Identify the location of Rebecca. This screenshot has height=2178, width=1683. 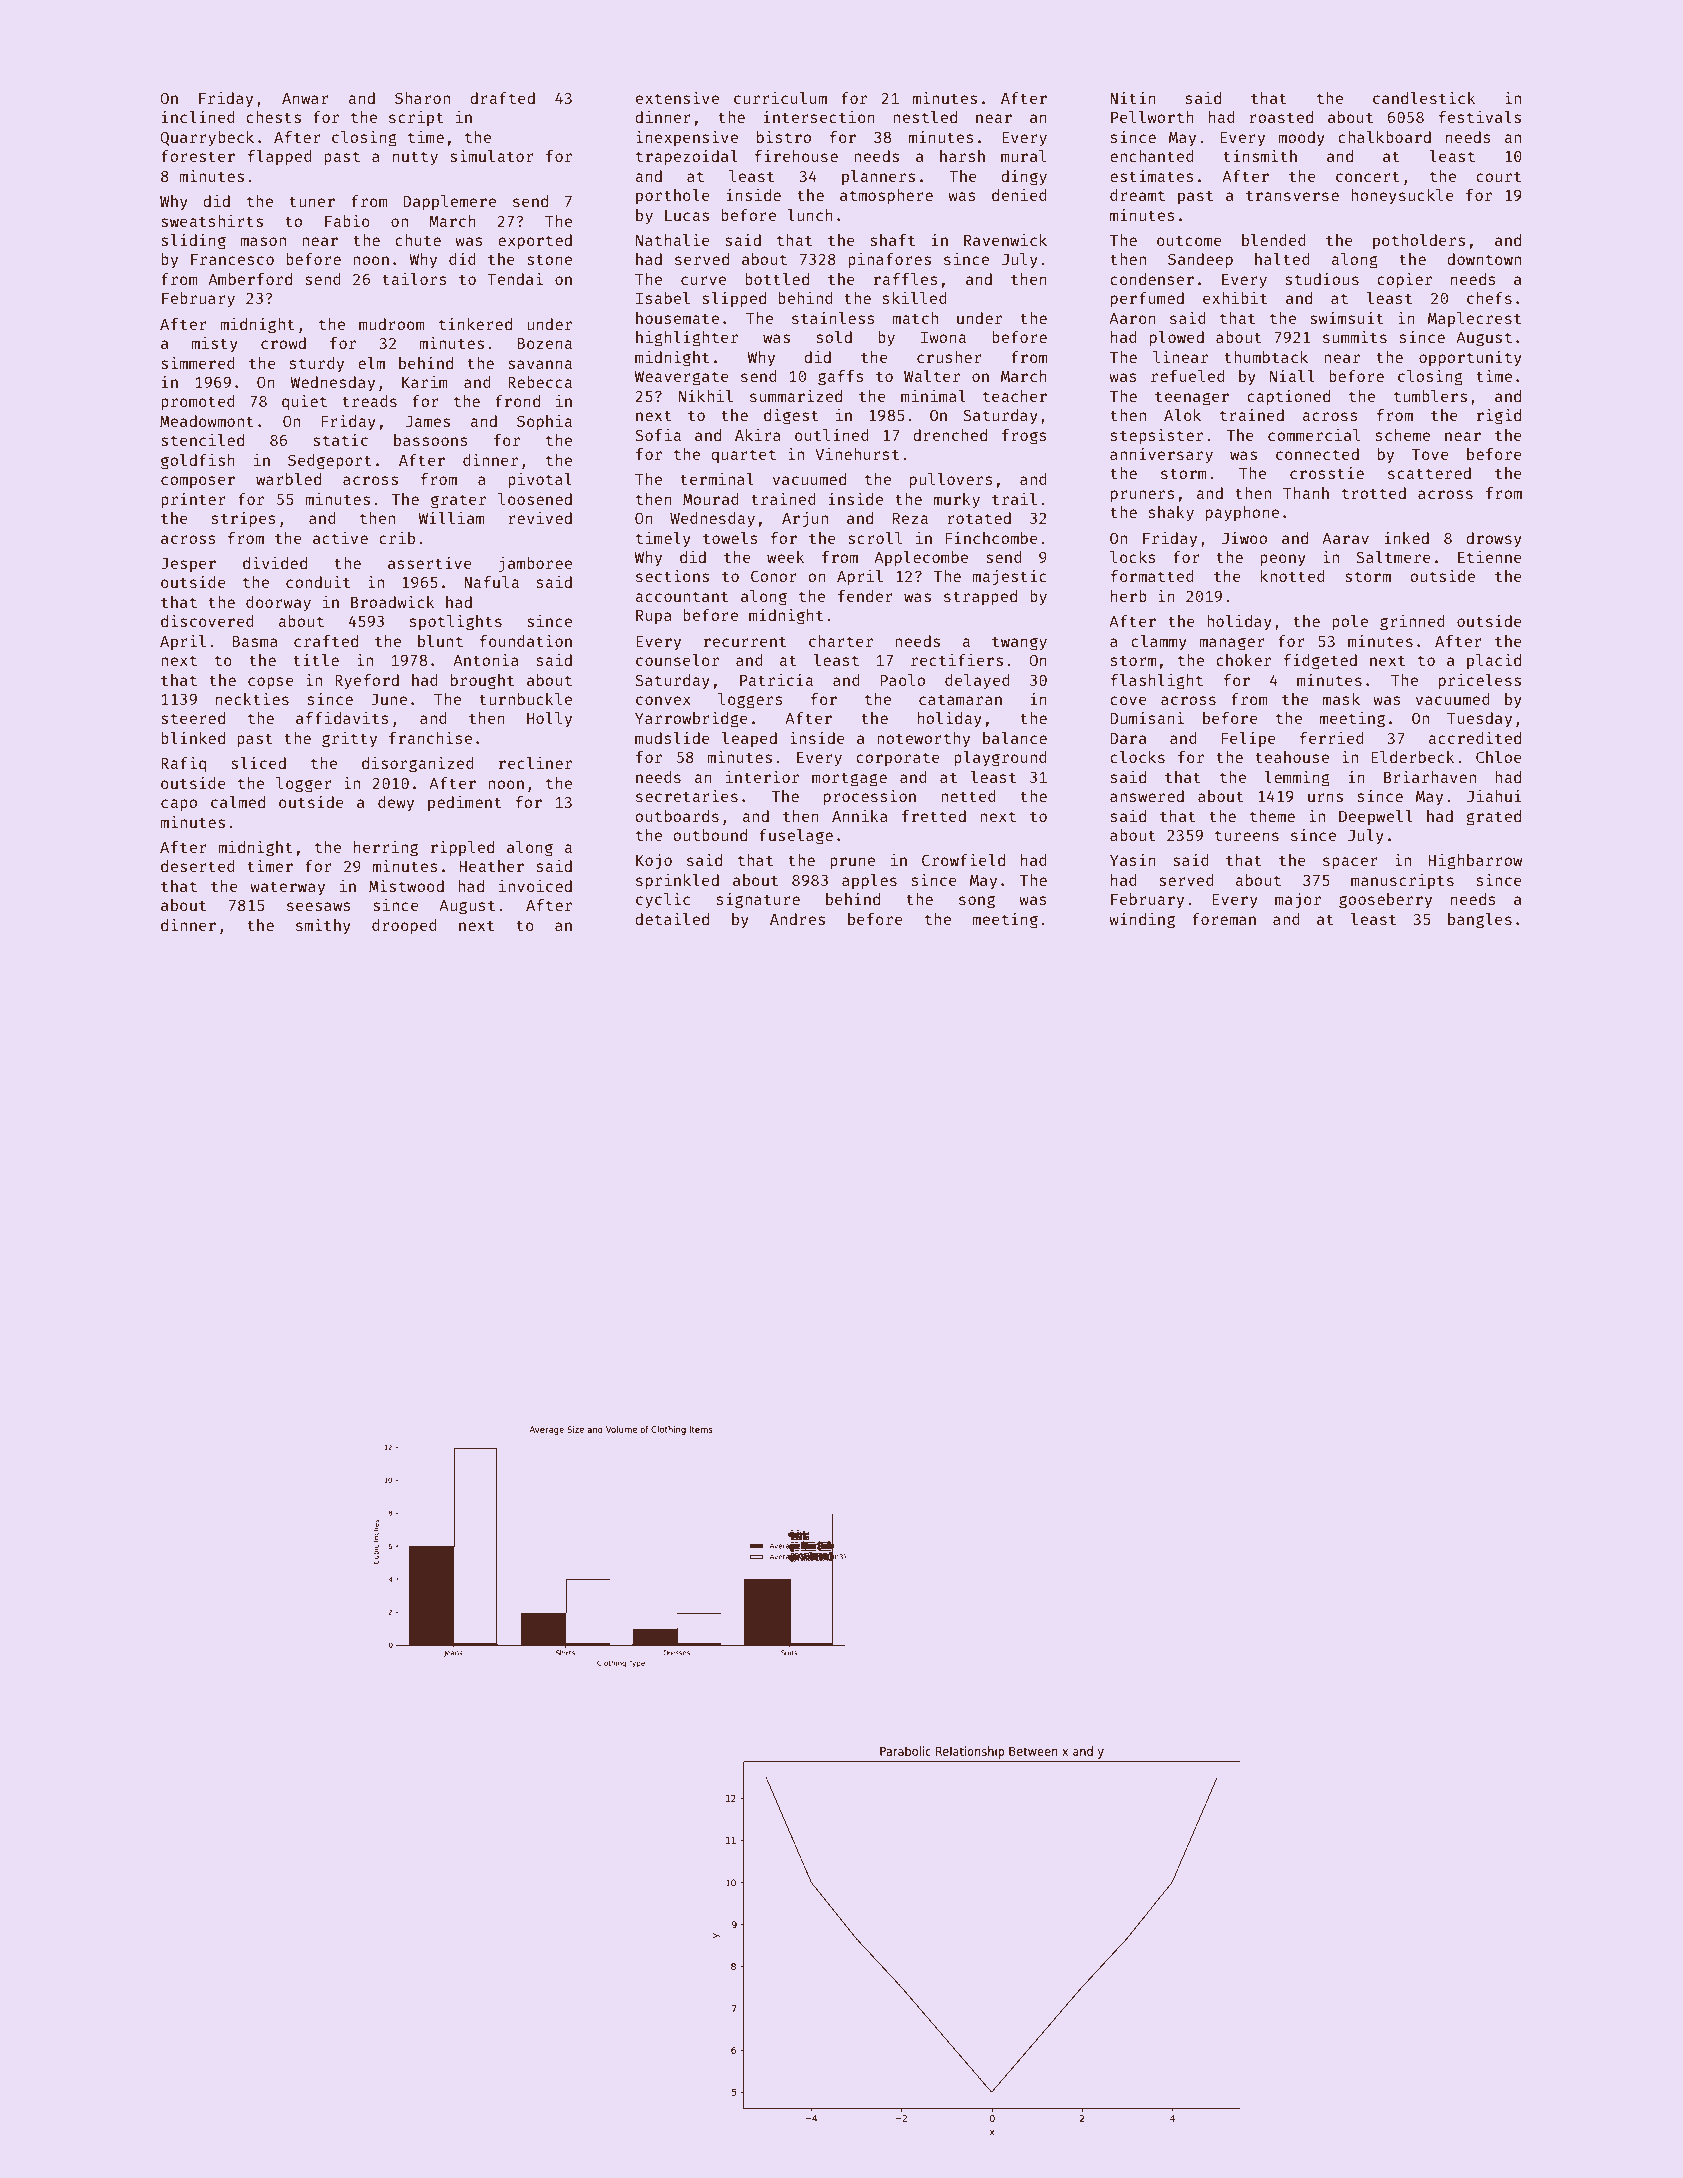
(540, 382).
